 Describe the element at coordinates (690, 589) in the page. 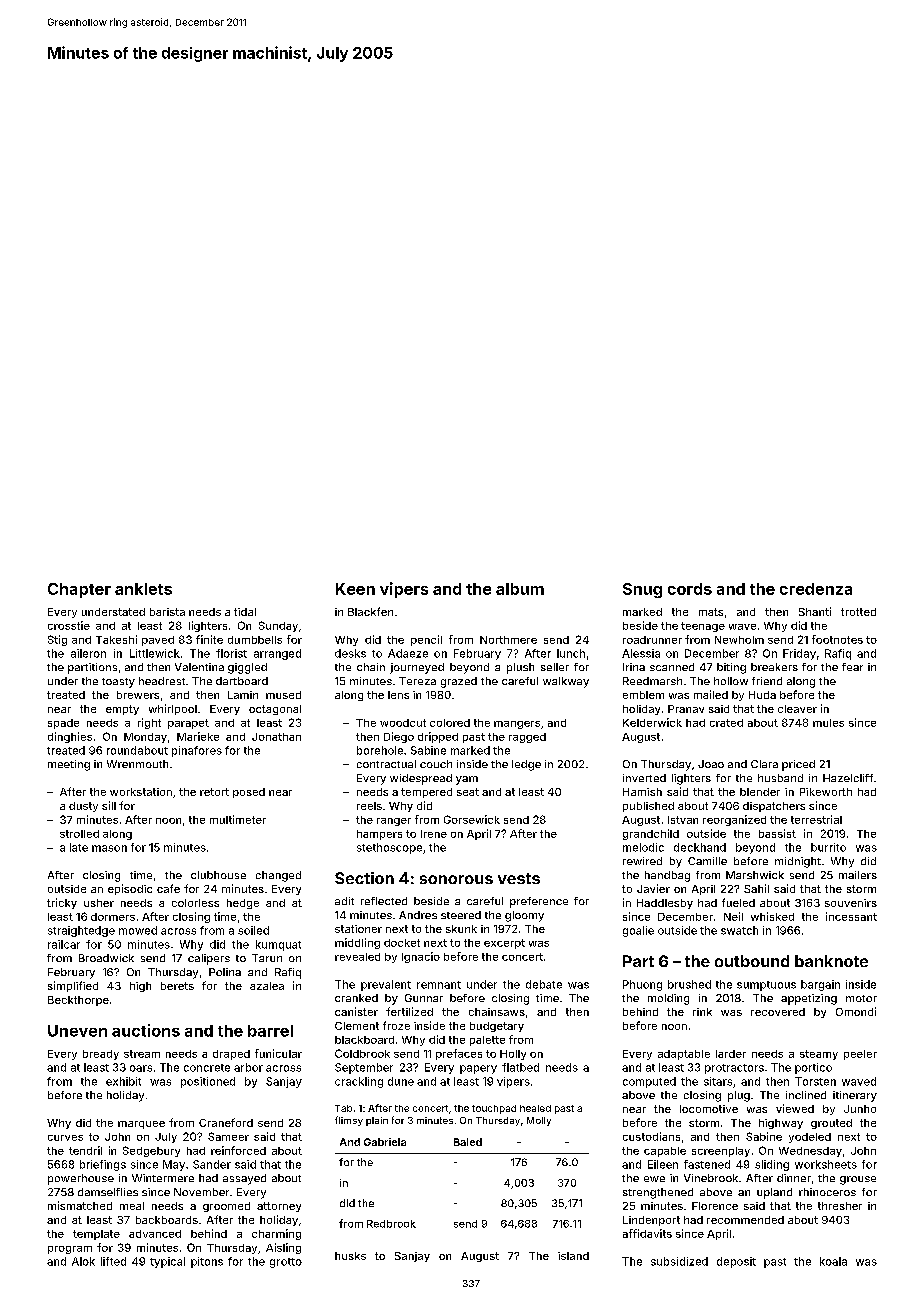

I see `cords` at that location.
